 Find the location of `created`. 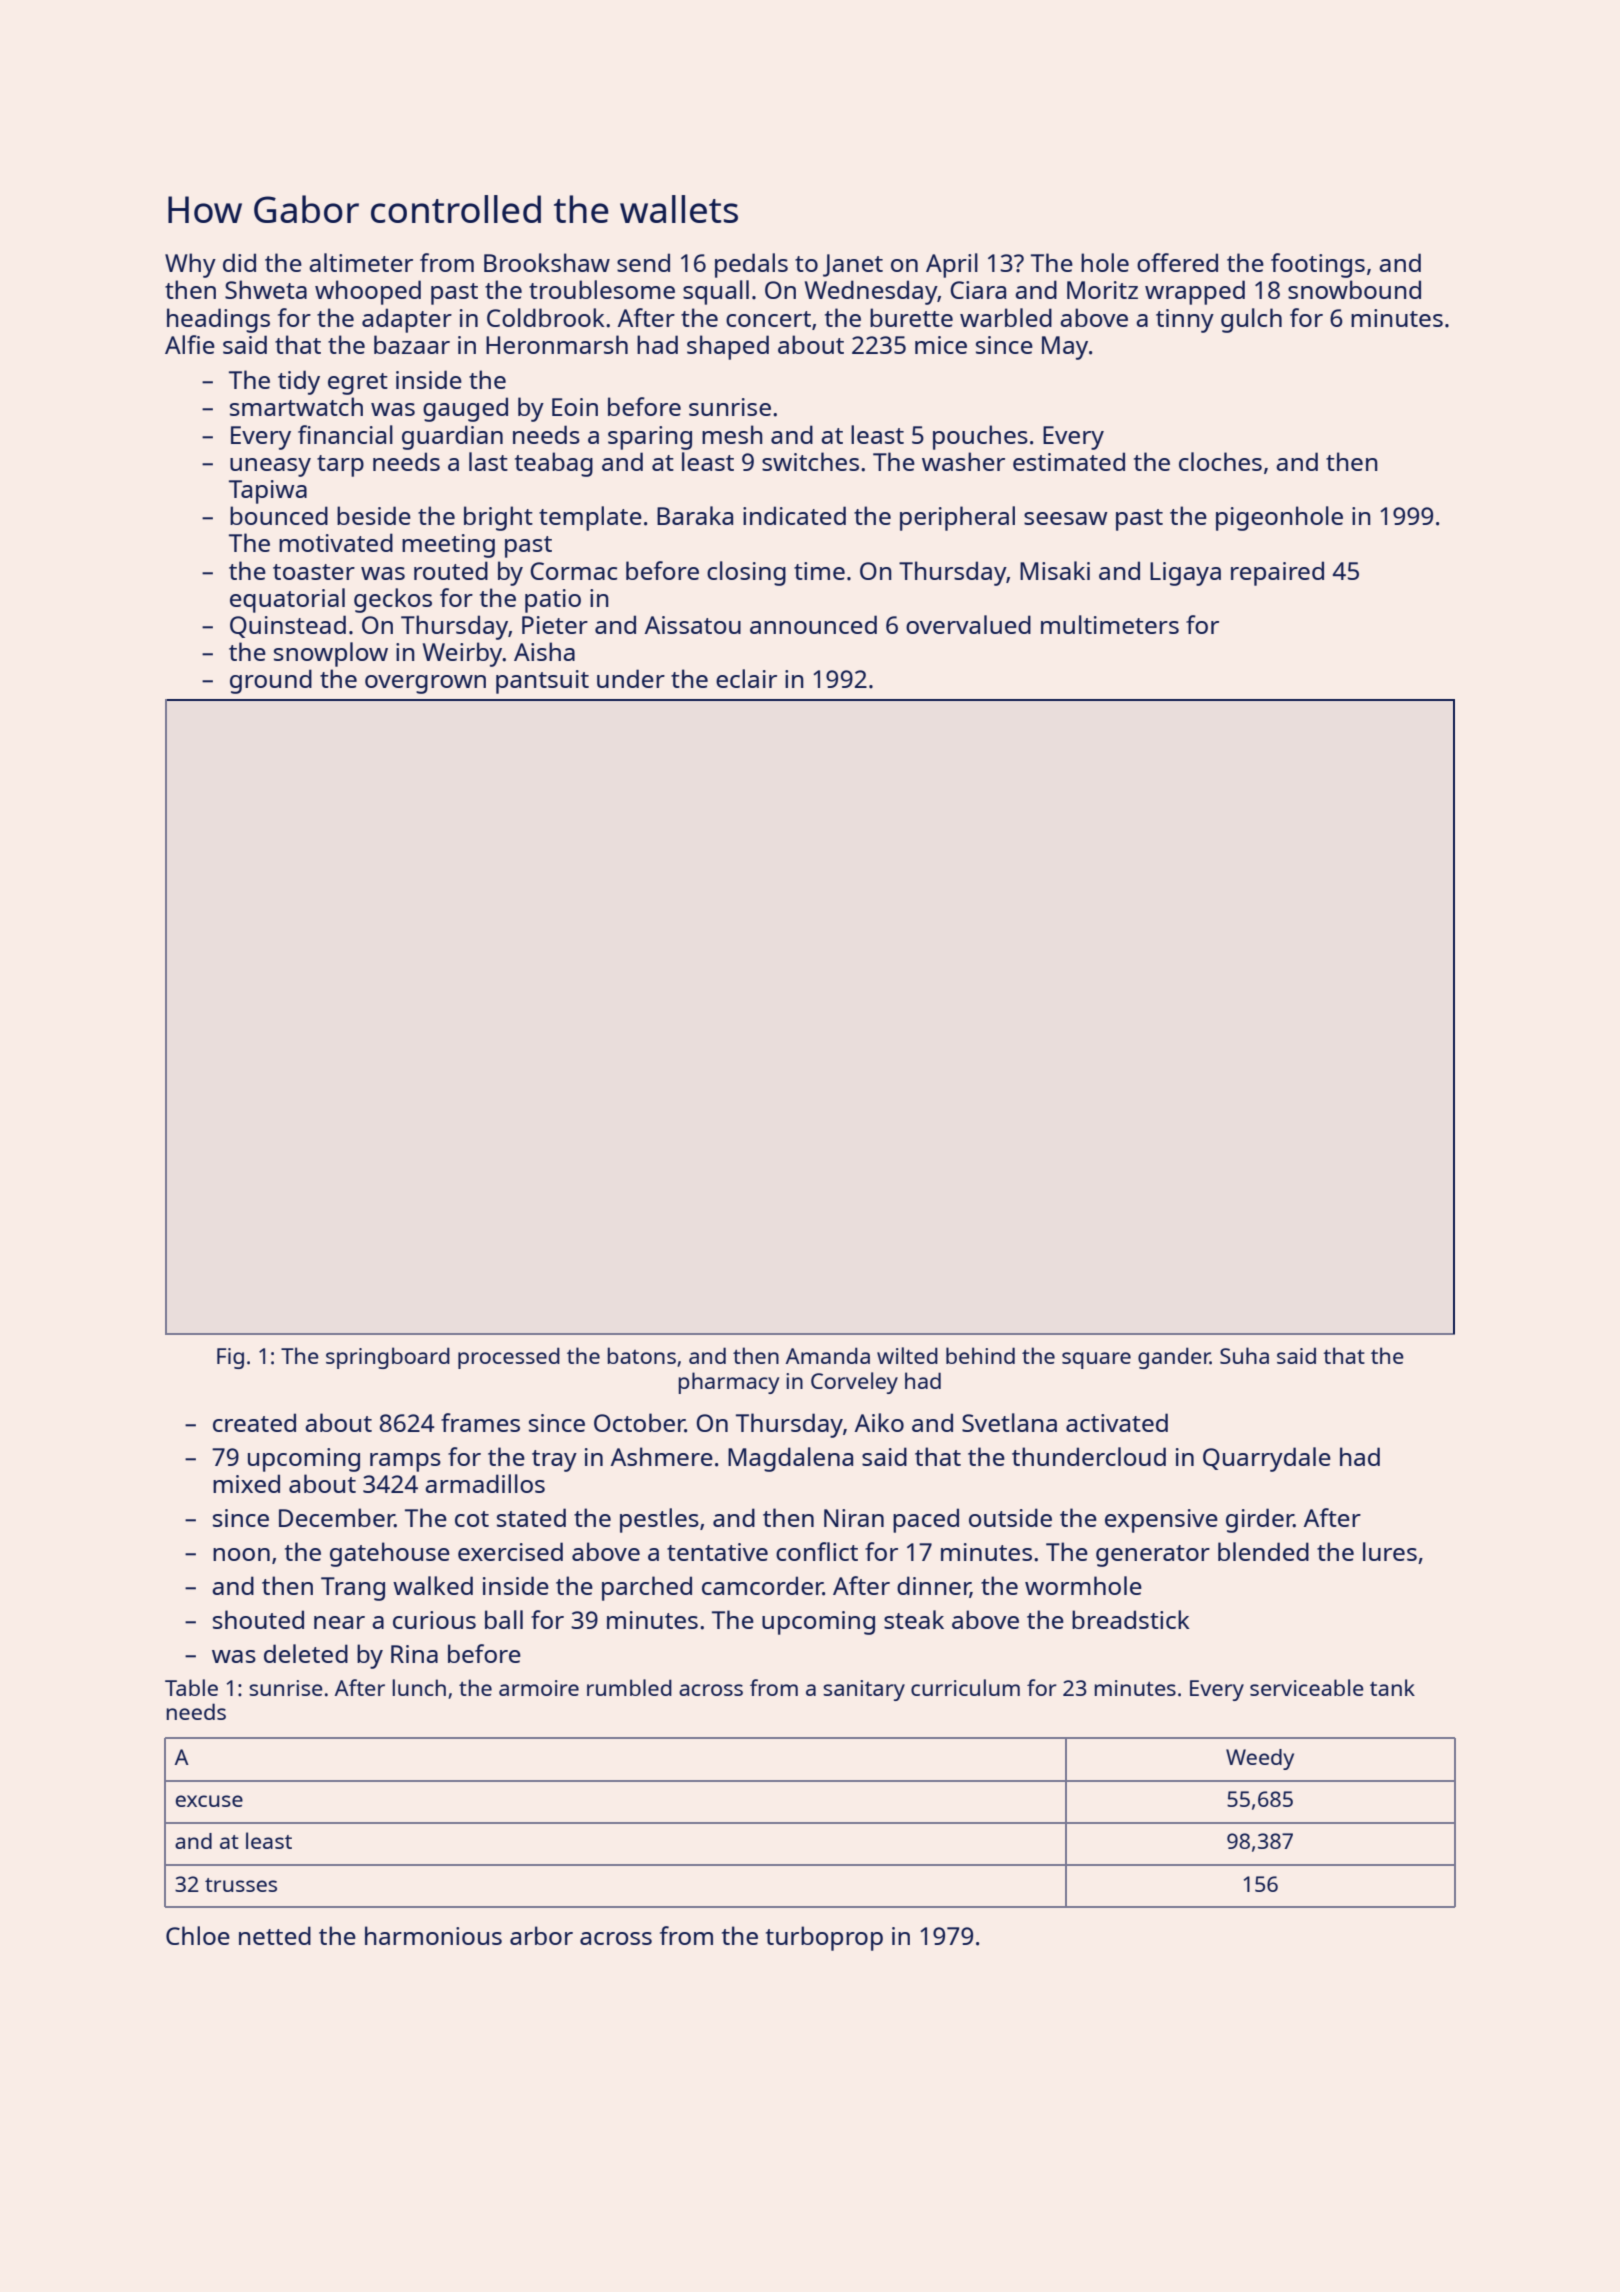

created is located at coordinates (254, 1422).
